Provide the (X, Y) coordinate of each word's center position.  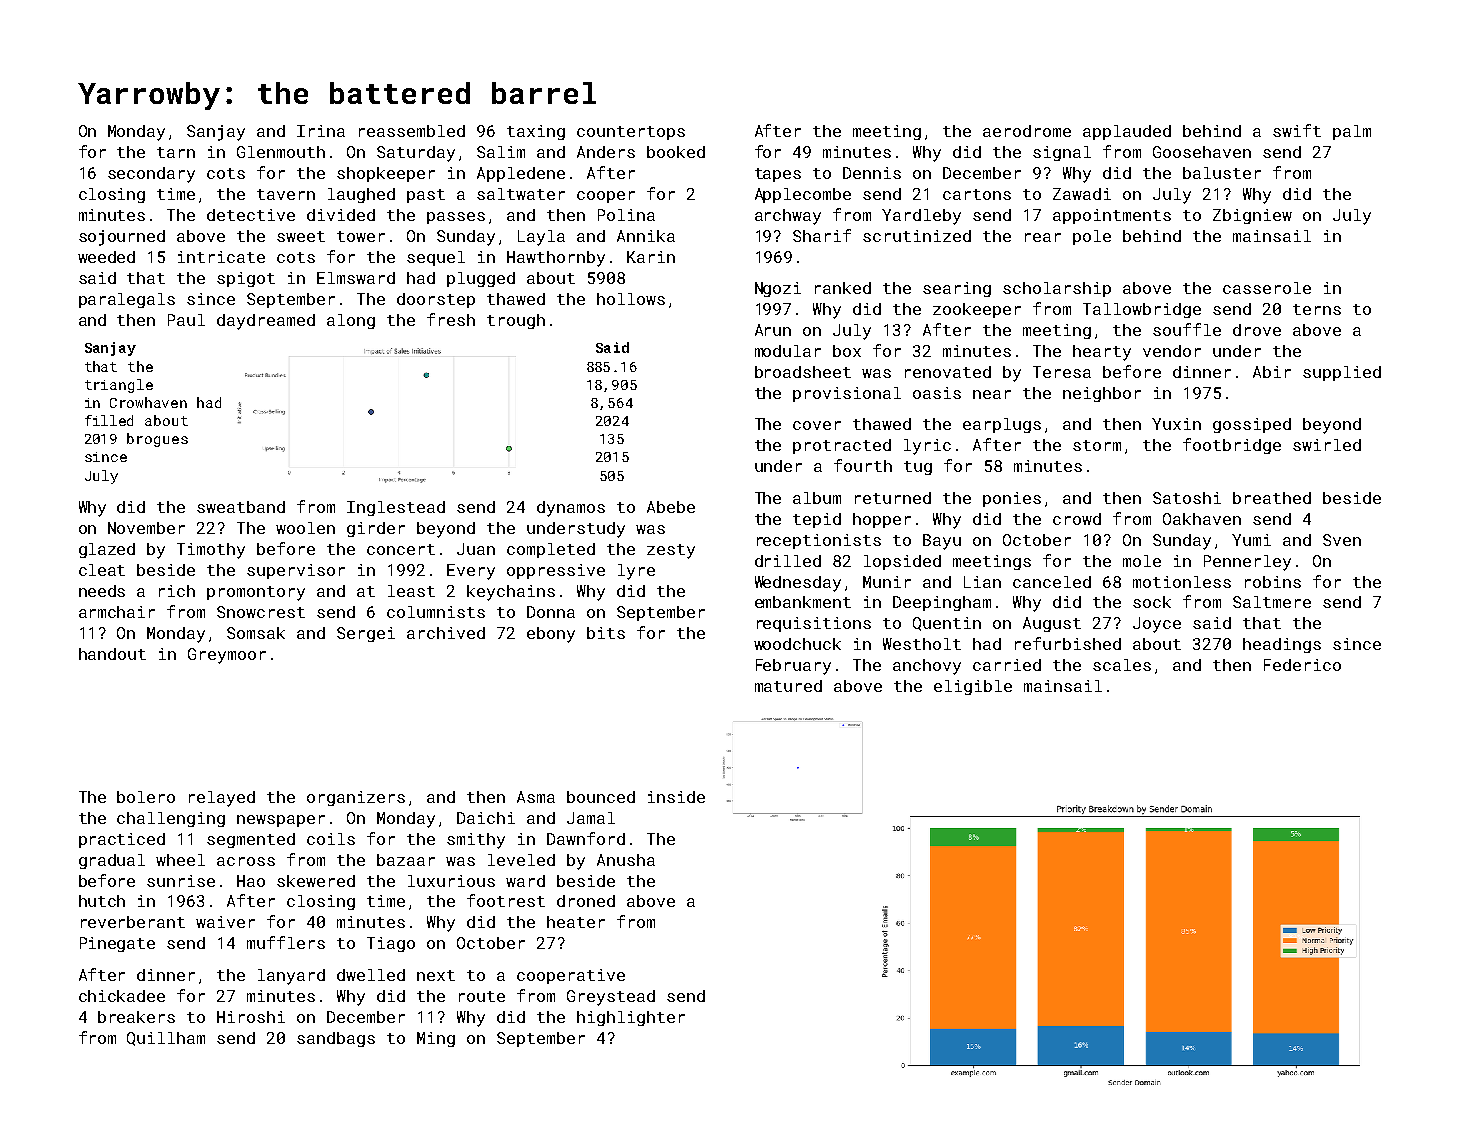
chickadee (122, 996)
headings (1282, 645)
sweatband (241, 507)
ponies (1012, 499)
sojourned (122, 238)
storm (1097, 445)
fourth (863, 465)
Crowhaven (148, 402)
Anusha (626, 860)
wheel (180, 860)
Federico (1302, 665)
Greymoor (227, 656)
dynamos (571, 509)
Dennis (872, 173)
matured (788, 686)
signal (1062, 153)
